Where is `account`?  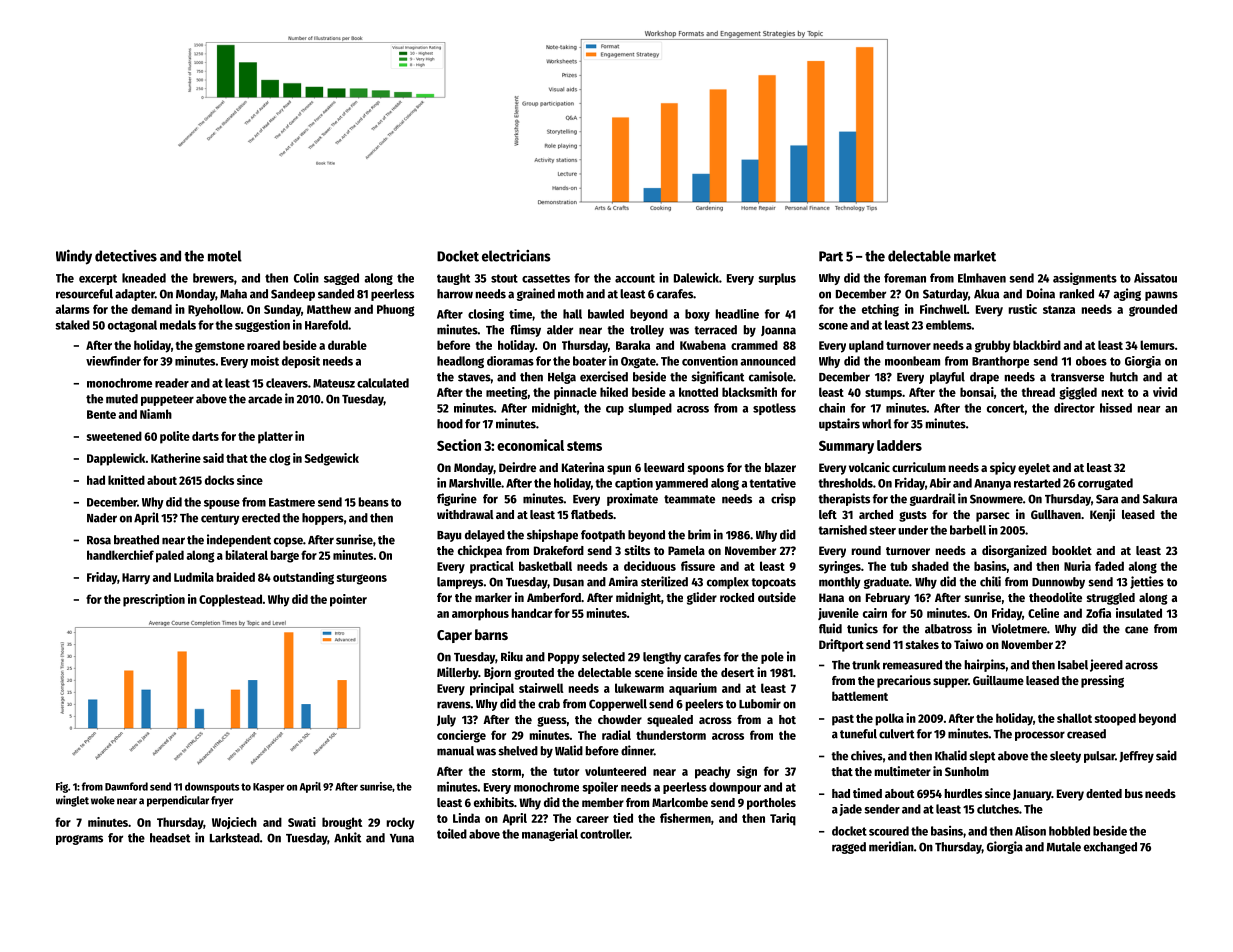
account is located at coordinates (635, 278).
